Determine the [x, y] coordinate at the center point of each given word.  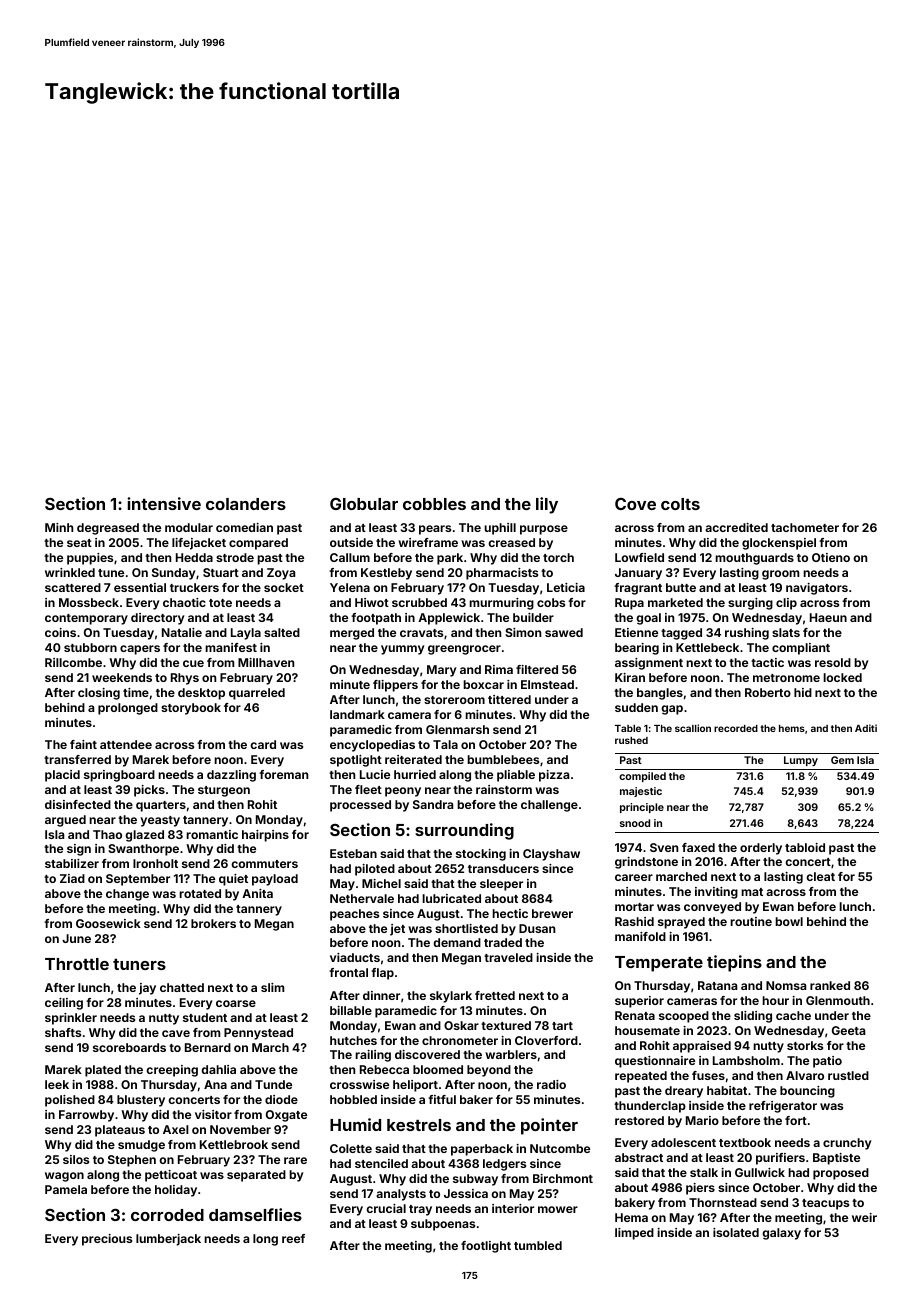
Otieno [831, 557]
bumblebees [503, 759]
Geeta [848, 1030]
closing [99, 694]
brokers [213, 923]
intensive [164, 503]
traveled [508, 957]
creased [511, 542]
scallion [693, 728]
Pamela [66, 1189]
